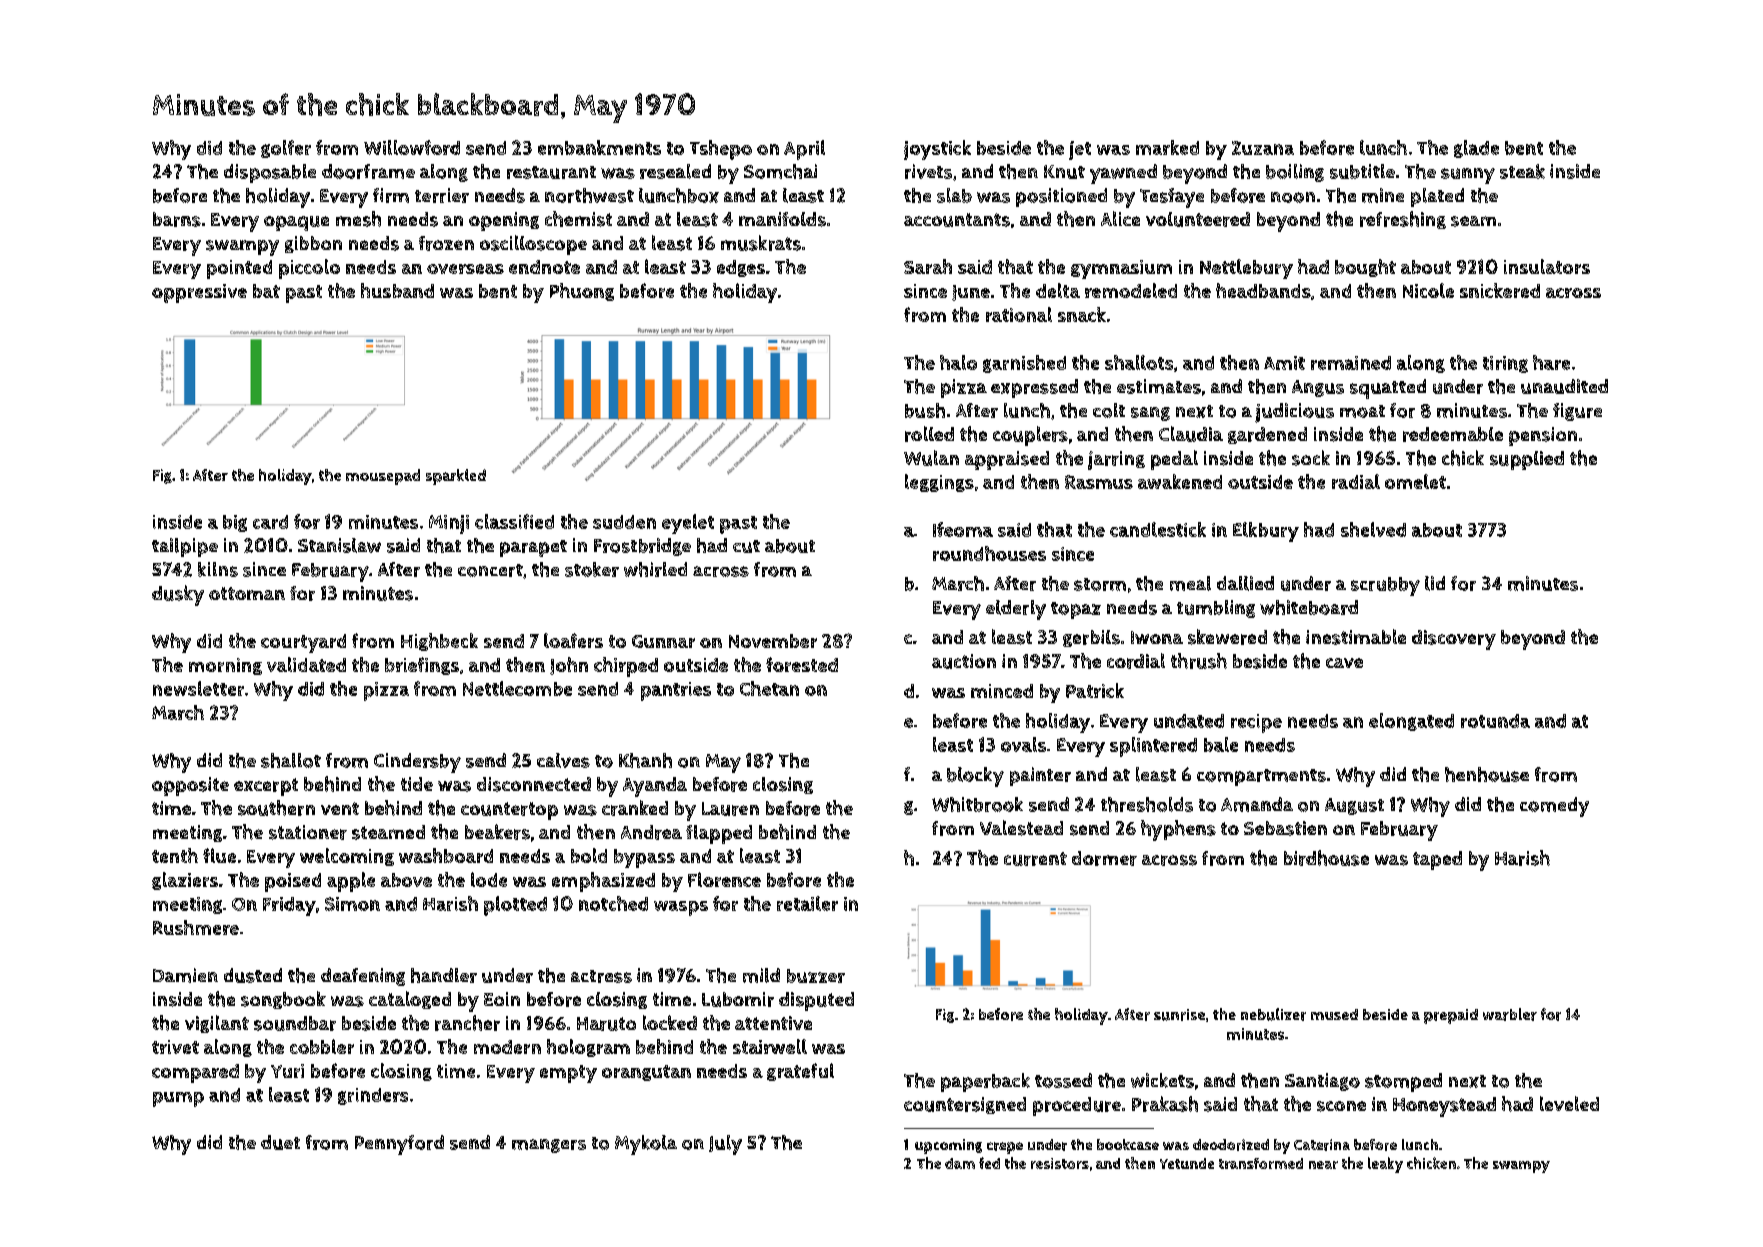  I want to click on pump, so click(178, 1099).
